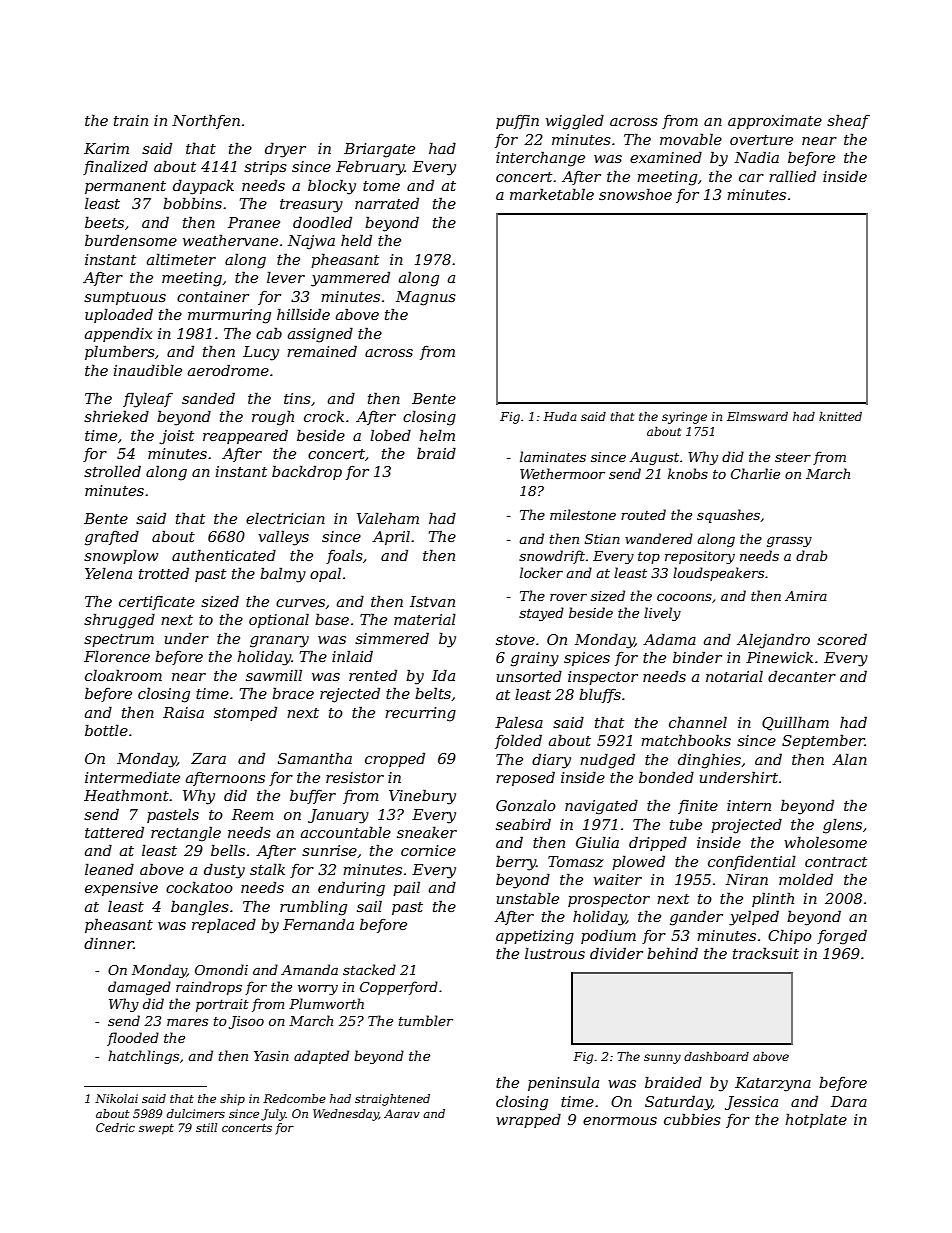  What do you see at coordinates (825, 842) in the screenshot?
I see `wholesome` at bounding box center [825, 842].
